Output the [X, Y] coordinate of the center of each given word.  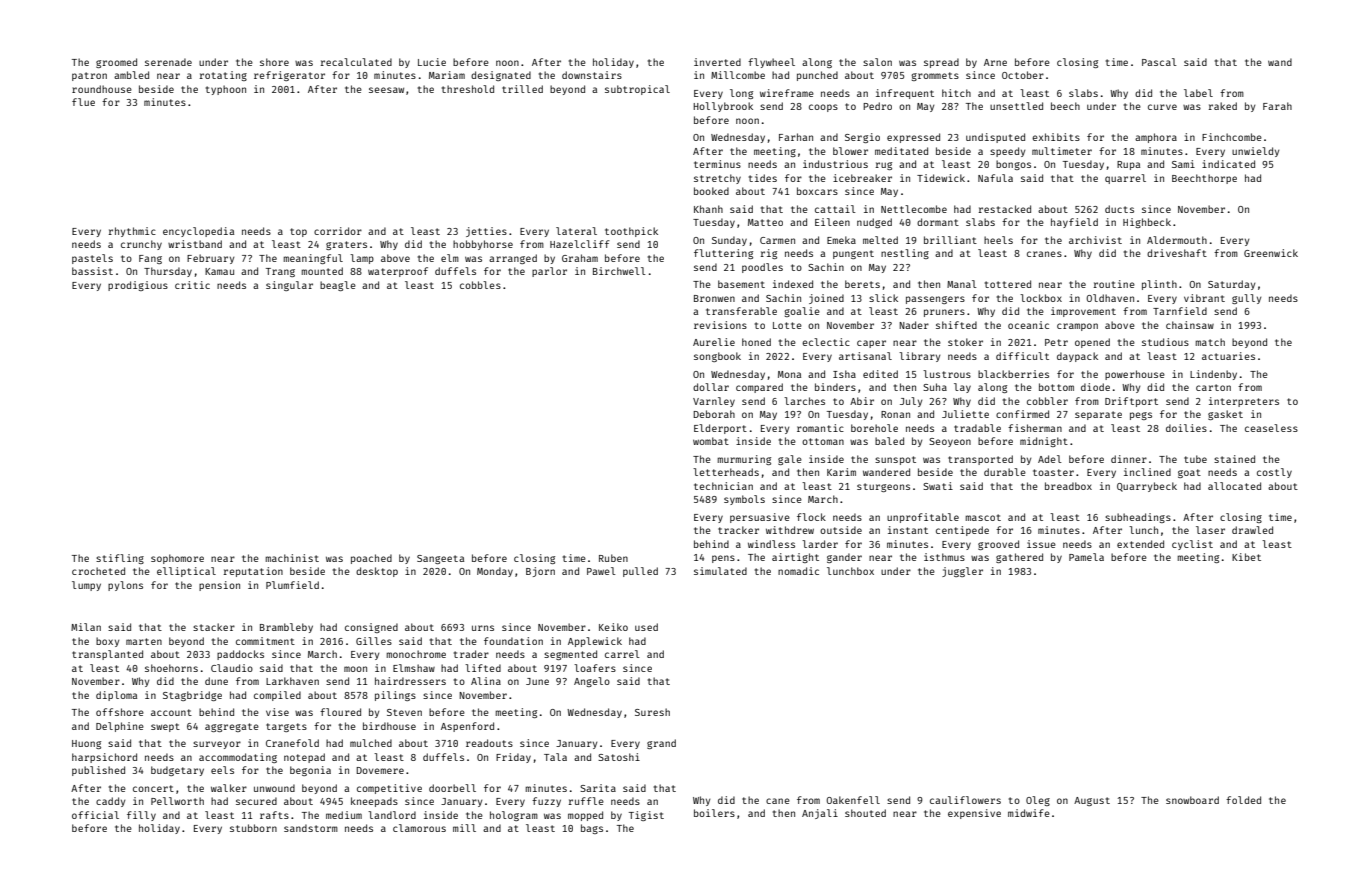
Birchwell [619, 271]
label [1198, 93]
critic [192, 285]
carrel [622, 654]
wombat [711, 441]
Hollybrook [723, 107]
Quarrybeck [1147, 487]
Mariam [447, 75]
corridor [338, 231]
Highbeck [1147, 223]
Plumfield [292, 585]
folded [1243, 800]
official [95, 815]
